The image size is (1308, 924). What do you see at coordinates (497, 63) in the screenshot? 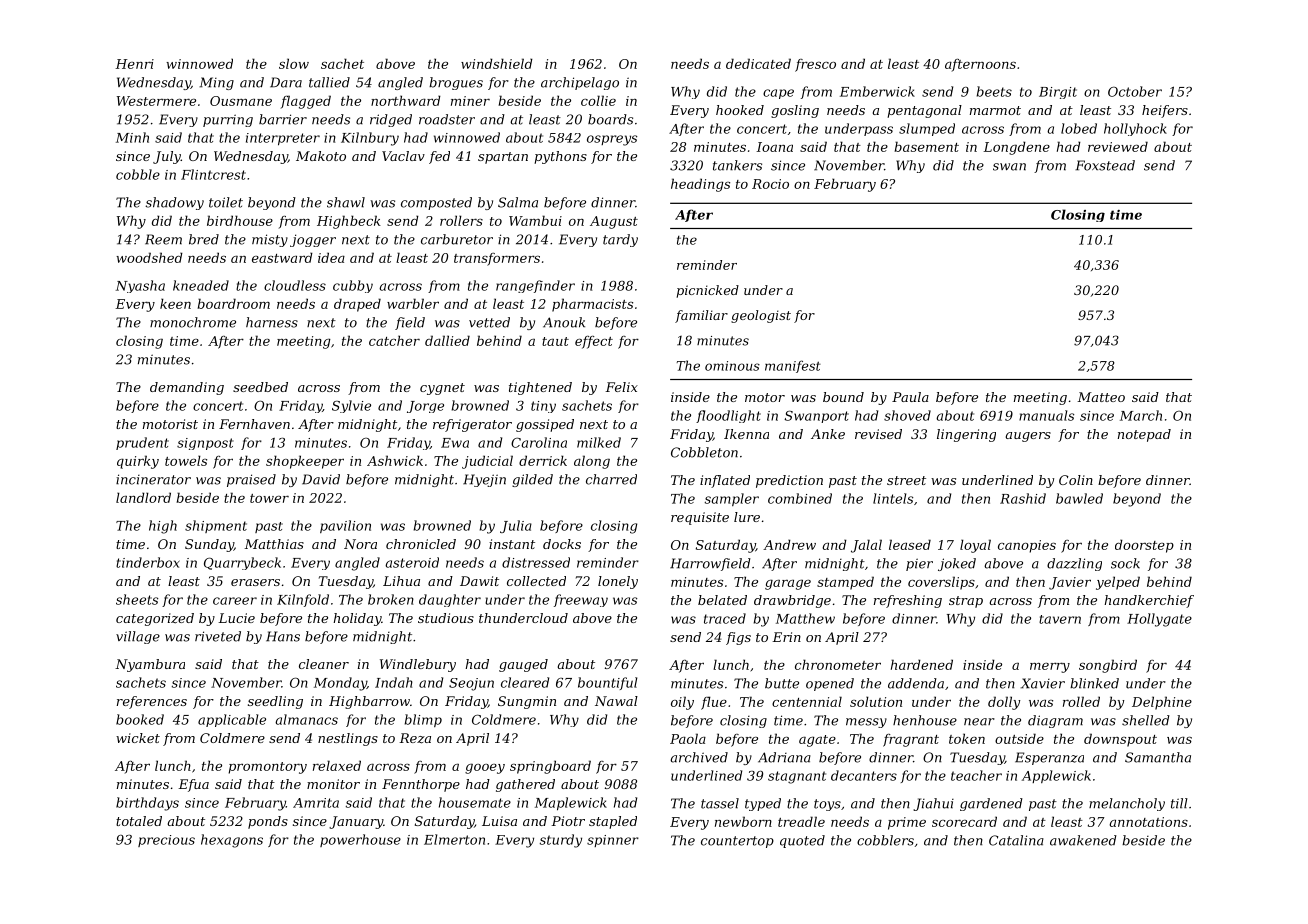
I see `windshield` at bounding box center [497, 63].
